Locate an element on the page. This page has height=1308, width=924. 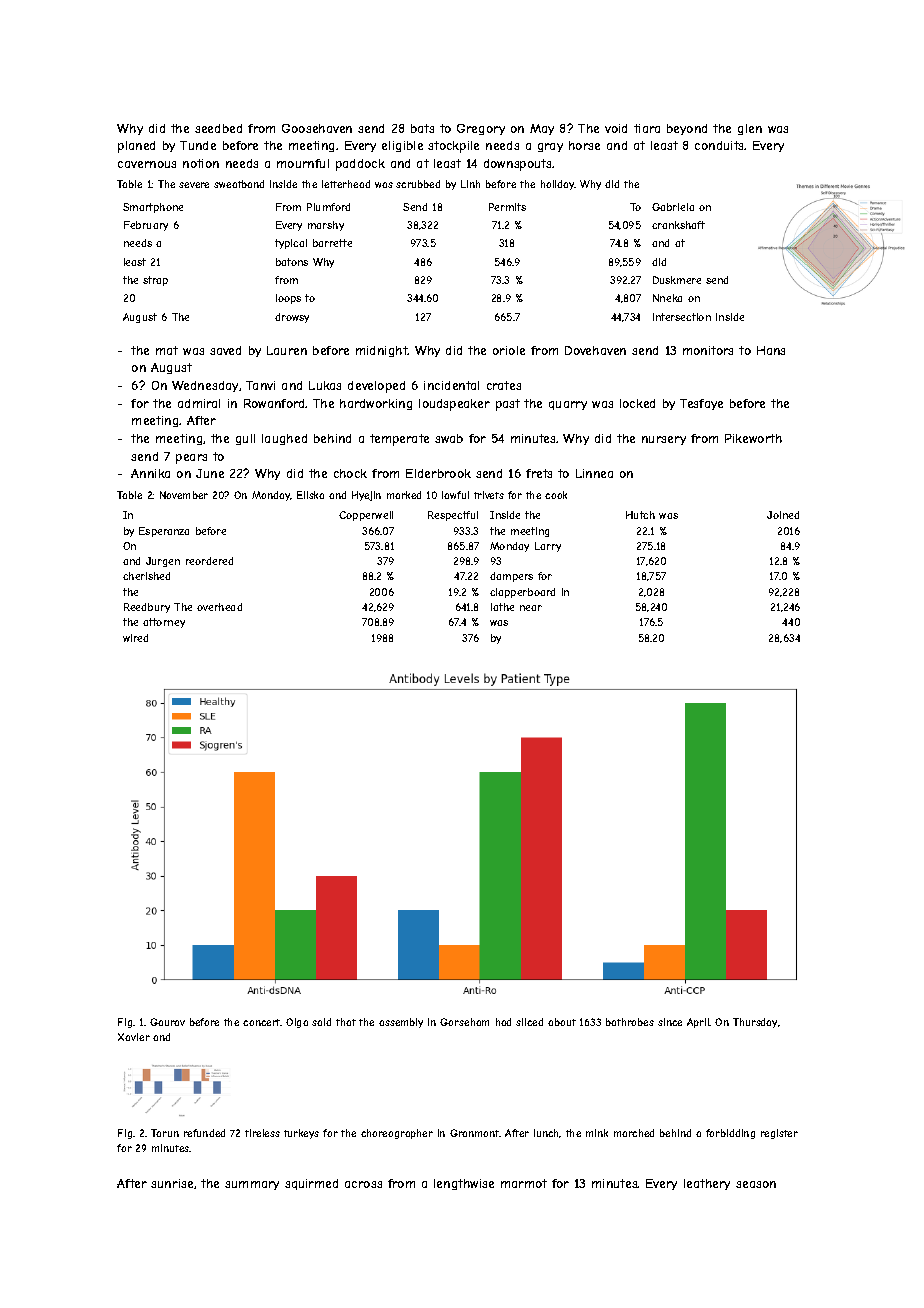
about is located at coordinates (562, 1022).
